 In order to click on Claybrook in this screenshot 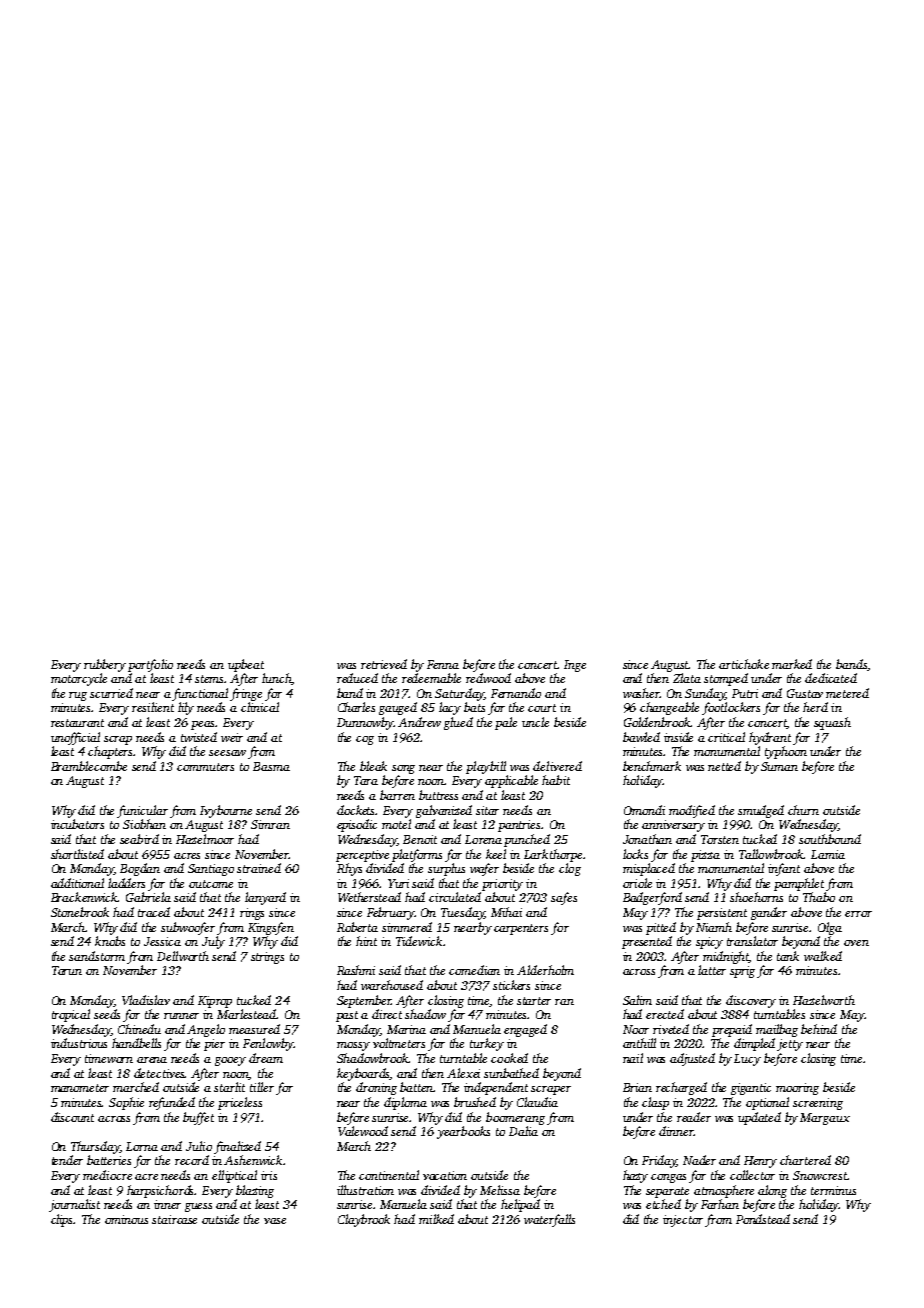, I will do `click(364, 1220)`.
